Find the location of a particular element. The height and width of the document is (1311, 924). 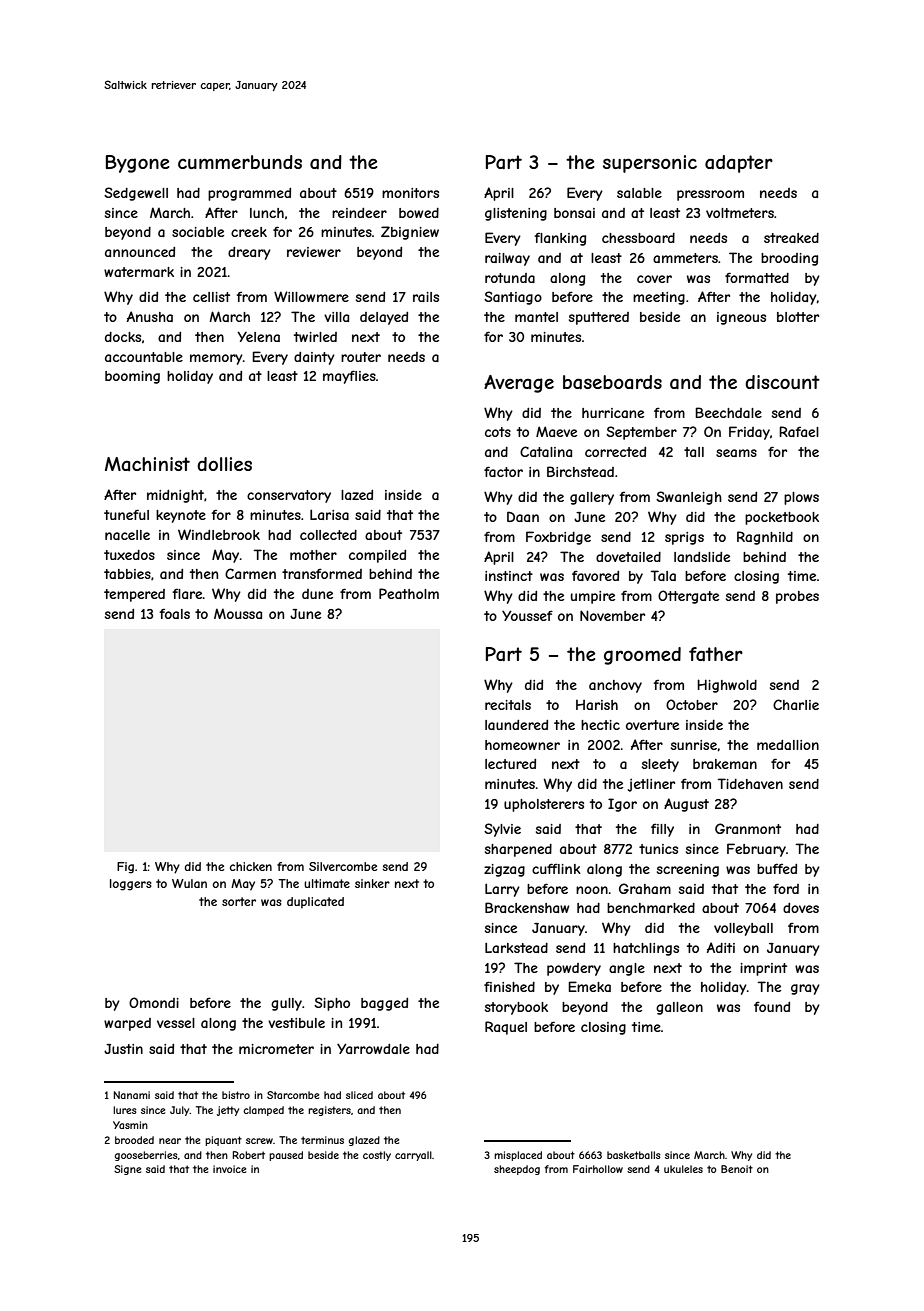

blotter is located at coordinates (798, 317).
